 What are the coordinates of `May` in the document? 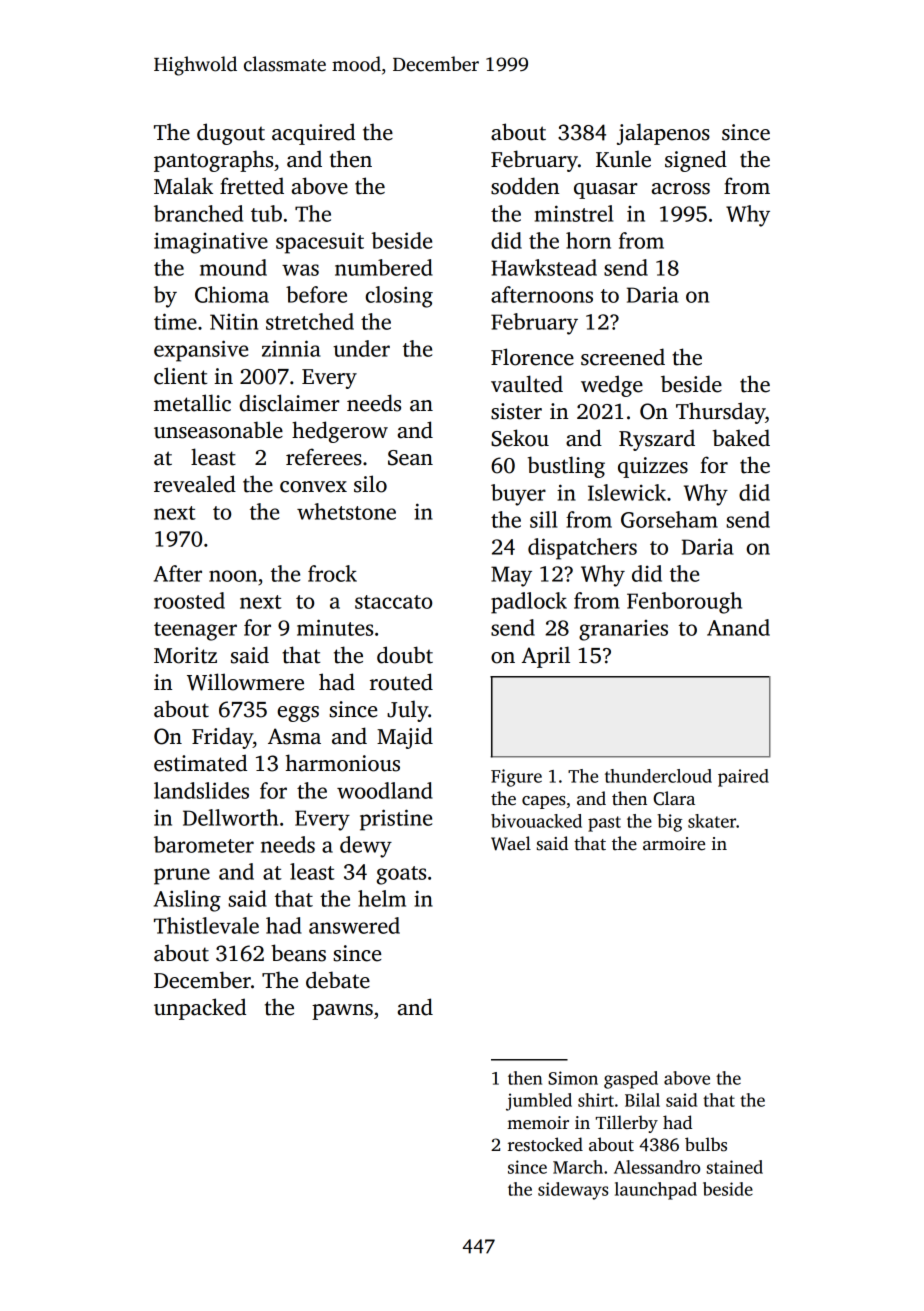 It's located at (511, 576).
